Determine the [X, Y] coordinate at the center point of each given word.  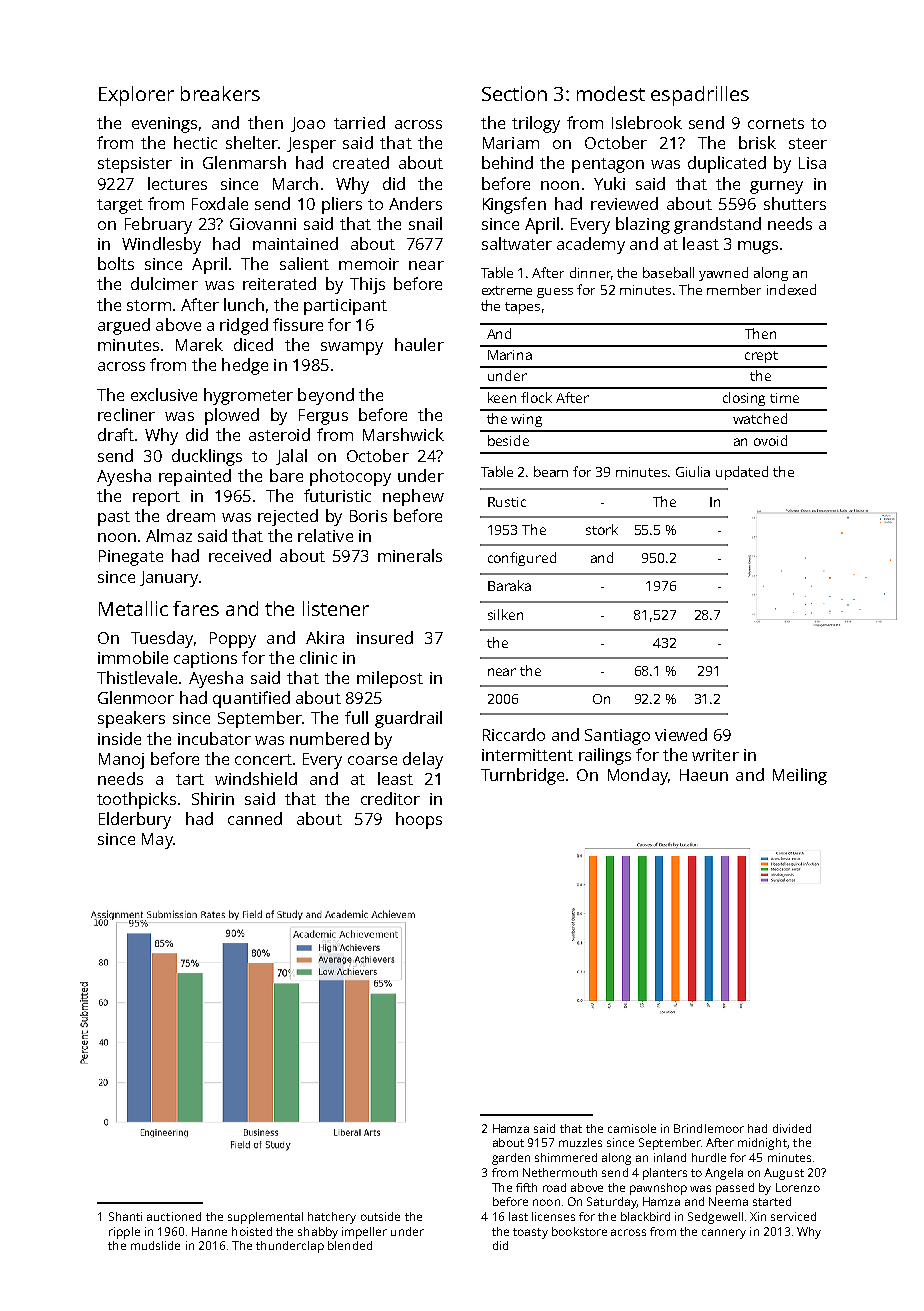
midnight [762, 1144]
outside [380, 1216]
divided [792, 1128]
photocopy [350, 477]
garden [511, 1159]
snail [425, 223]
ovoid [770, 440]
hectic [195, 142]
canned [255, 818]
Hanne [209, 1231]
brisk [757, 142]
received [240, 555]
